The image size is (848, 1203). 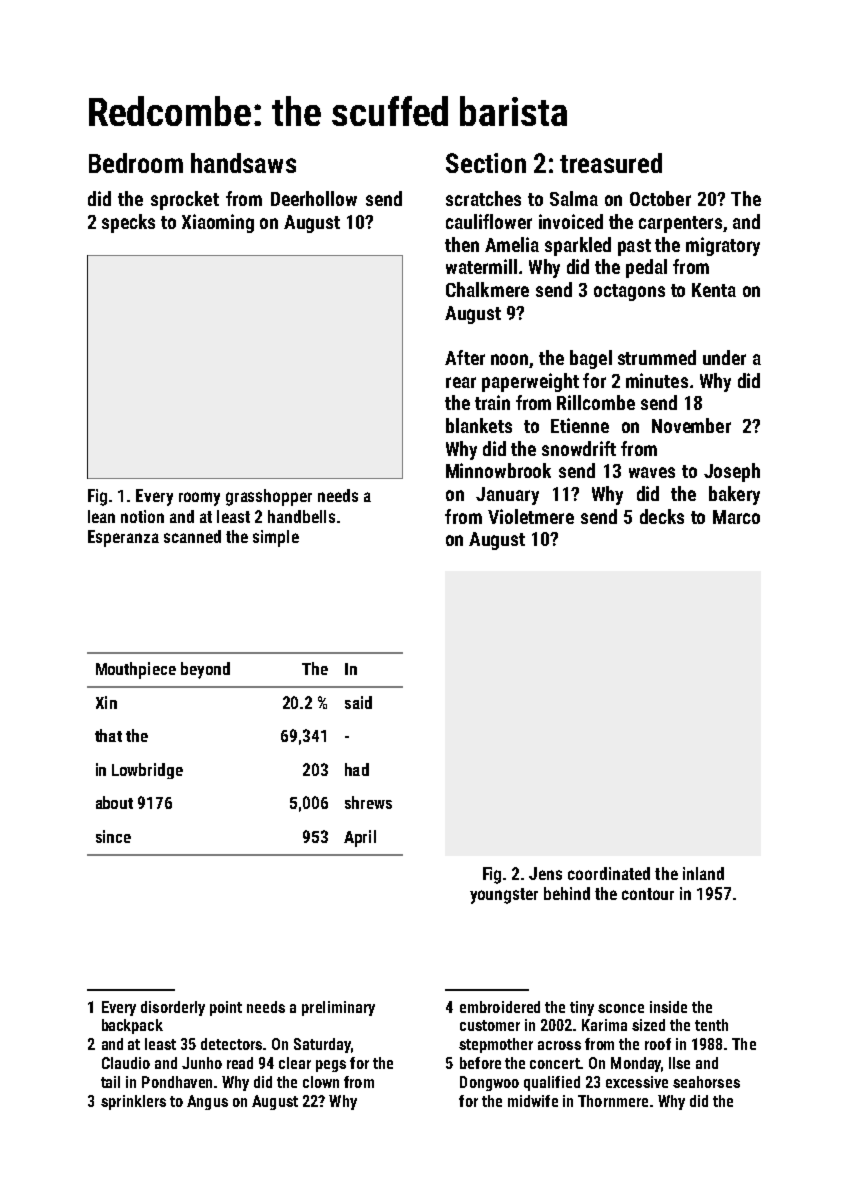 I want to click on octagons, so click(x=629, y=292).
